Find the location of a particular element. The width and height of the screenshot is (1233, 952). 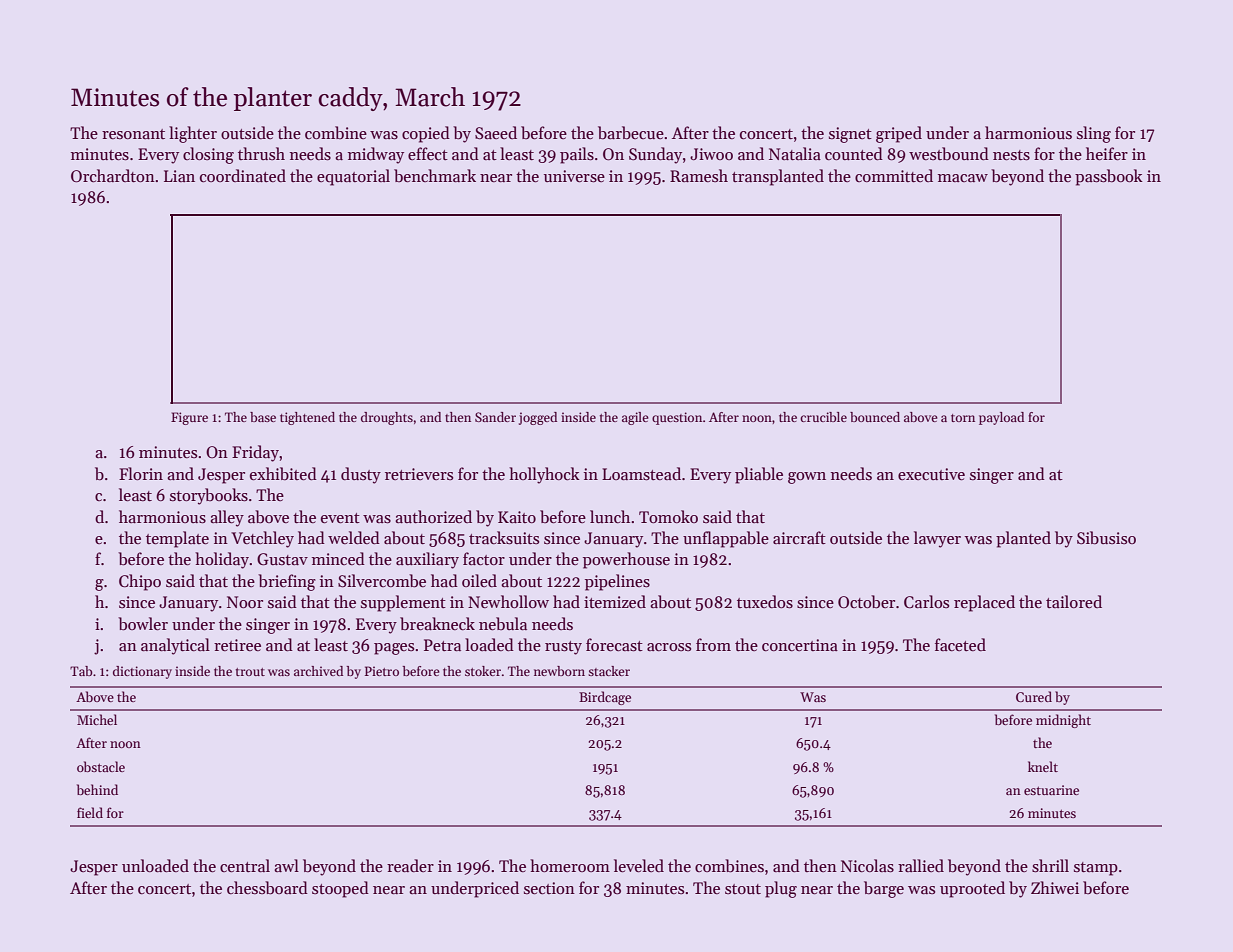

Cured is located at coordinates (1034, 696).
